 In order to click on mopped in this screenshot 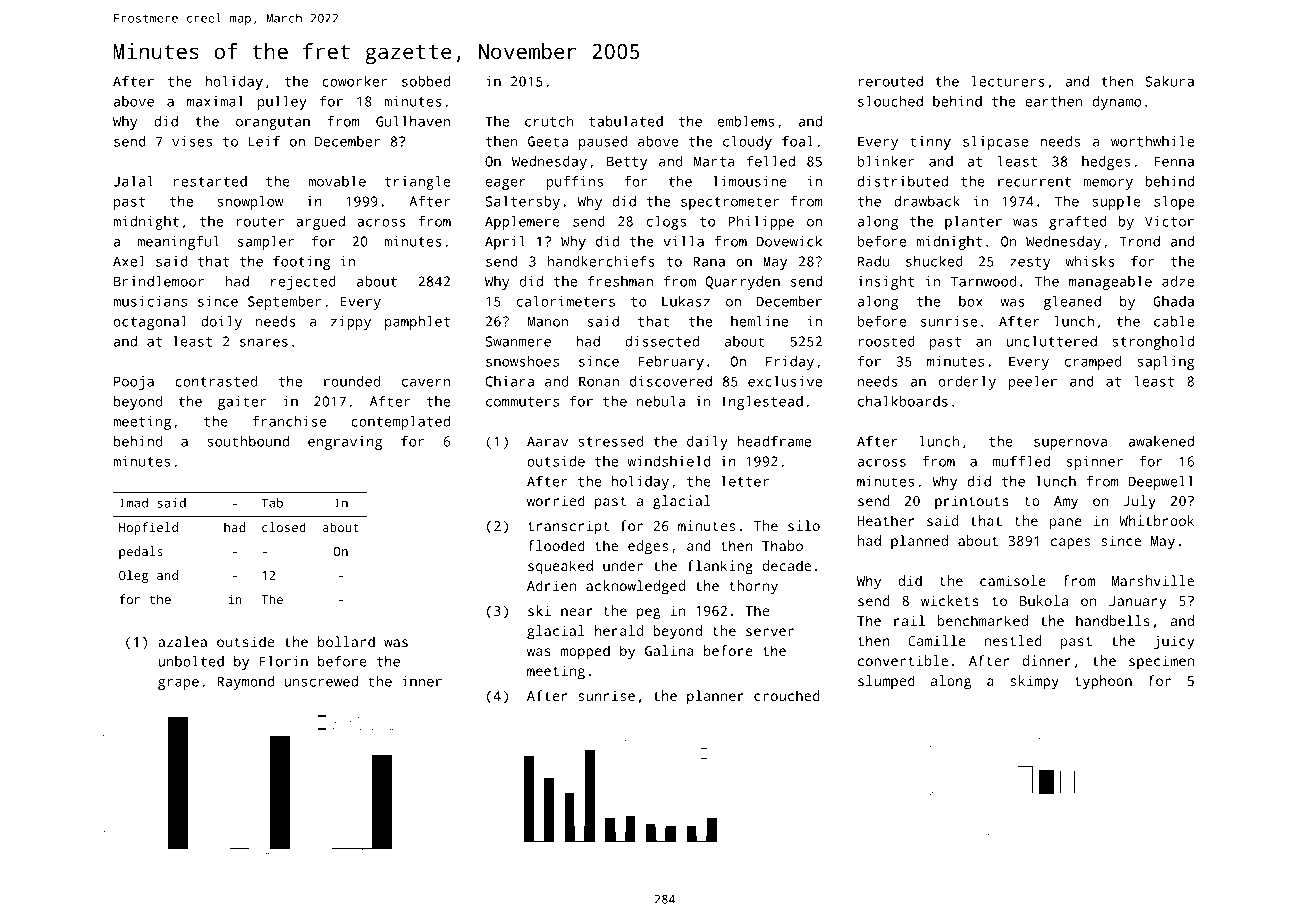, I will do `click(585, 652)`.
